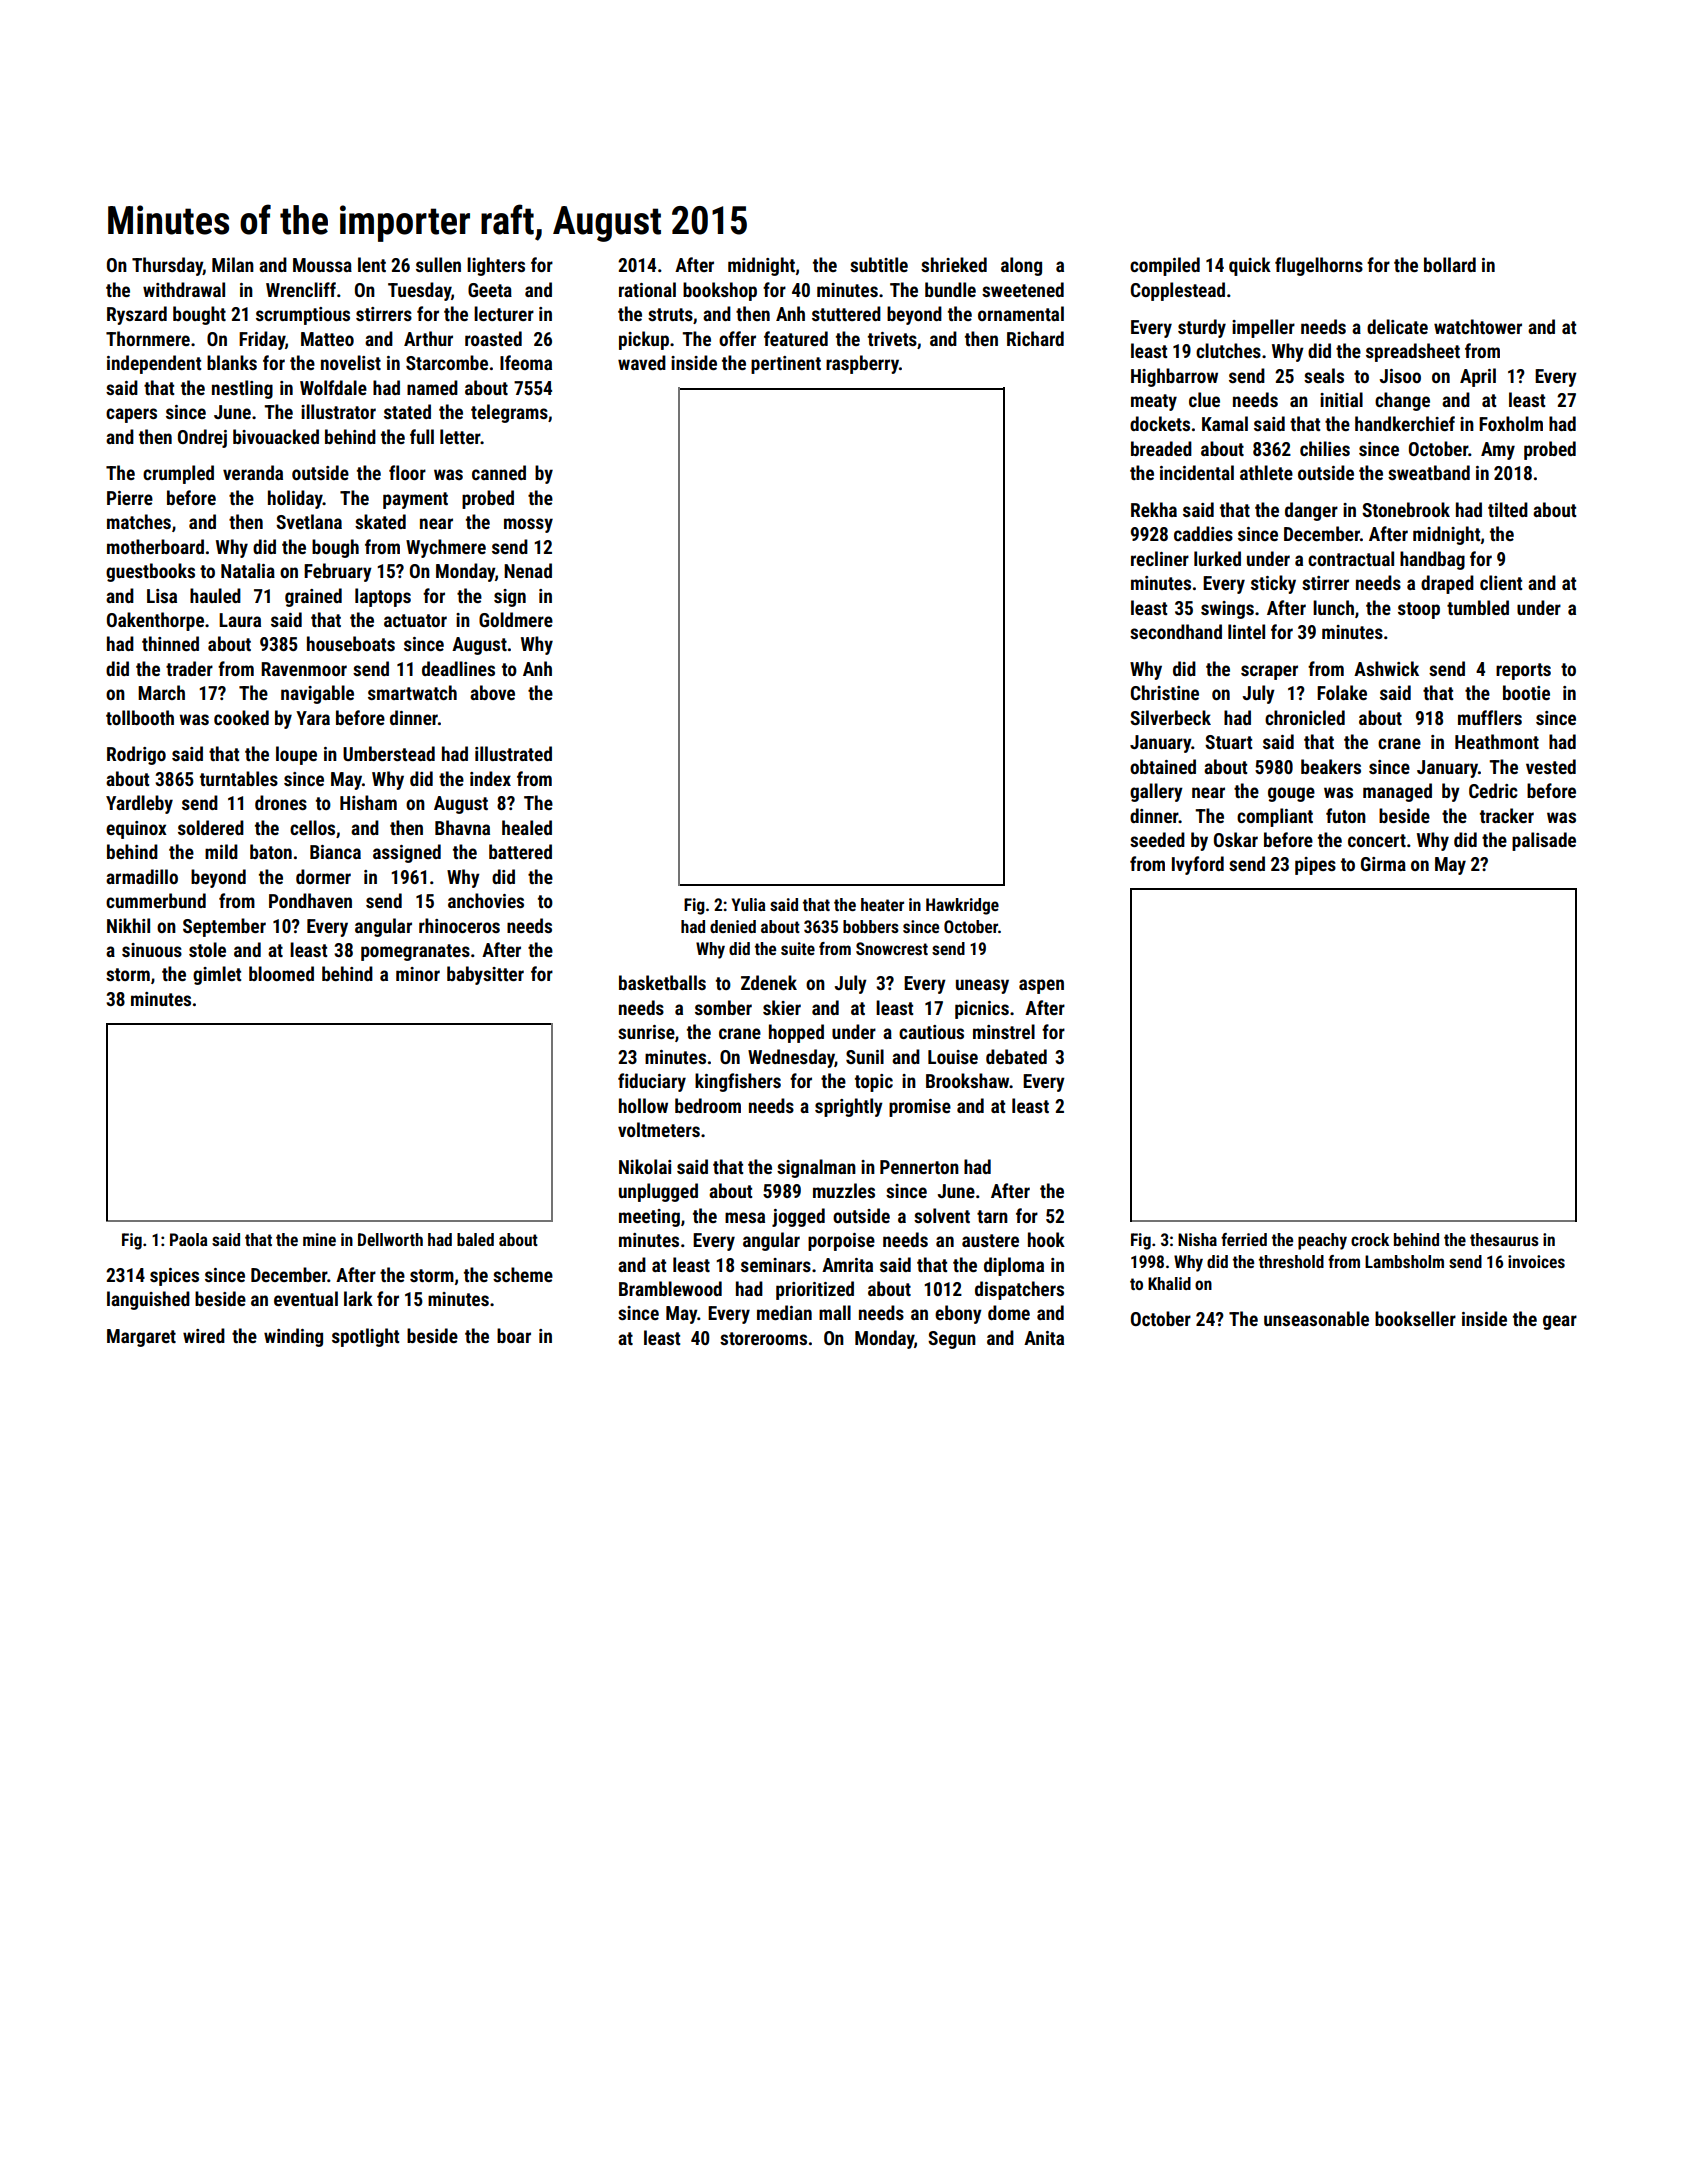  Describe the element at coordinates (892, 948) in the page. I see `Snowcrest` at that location.
